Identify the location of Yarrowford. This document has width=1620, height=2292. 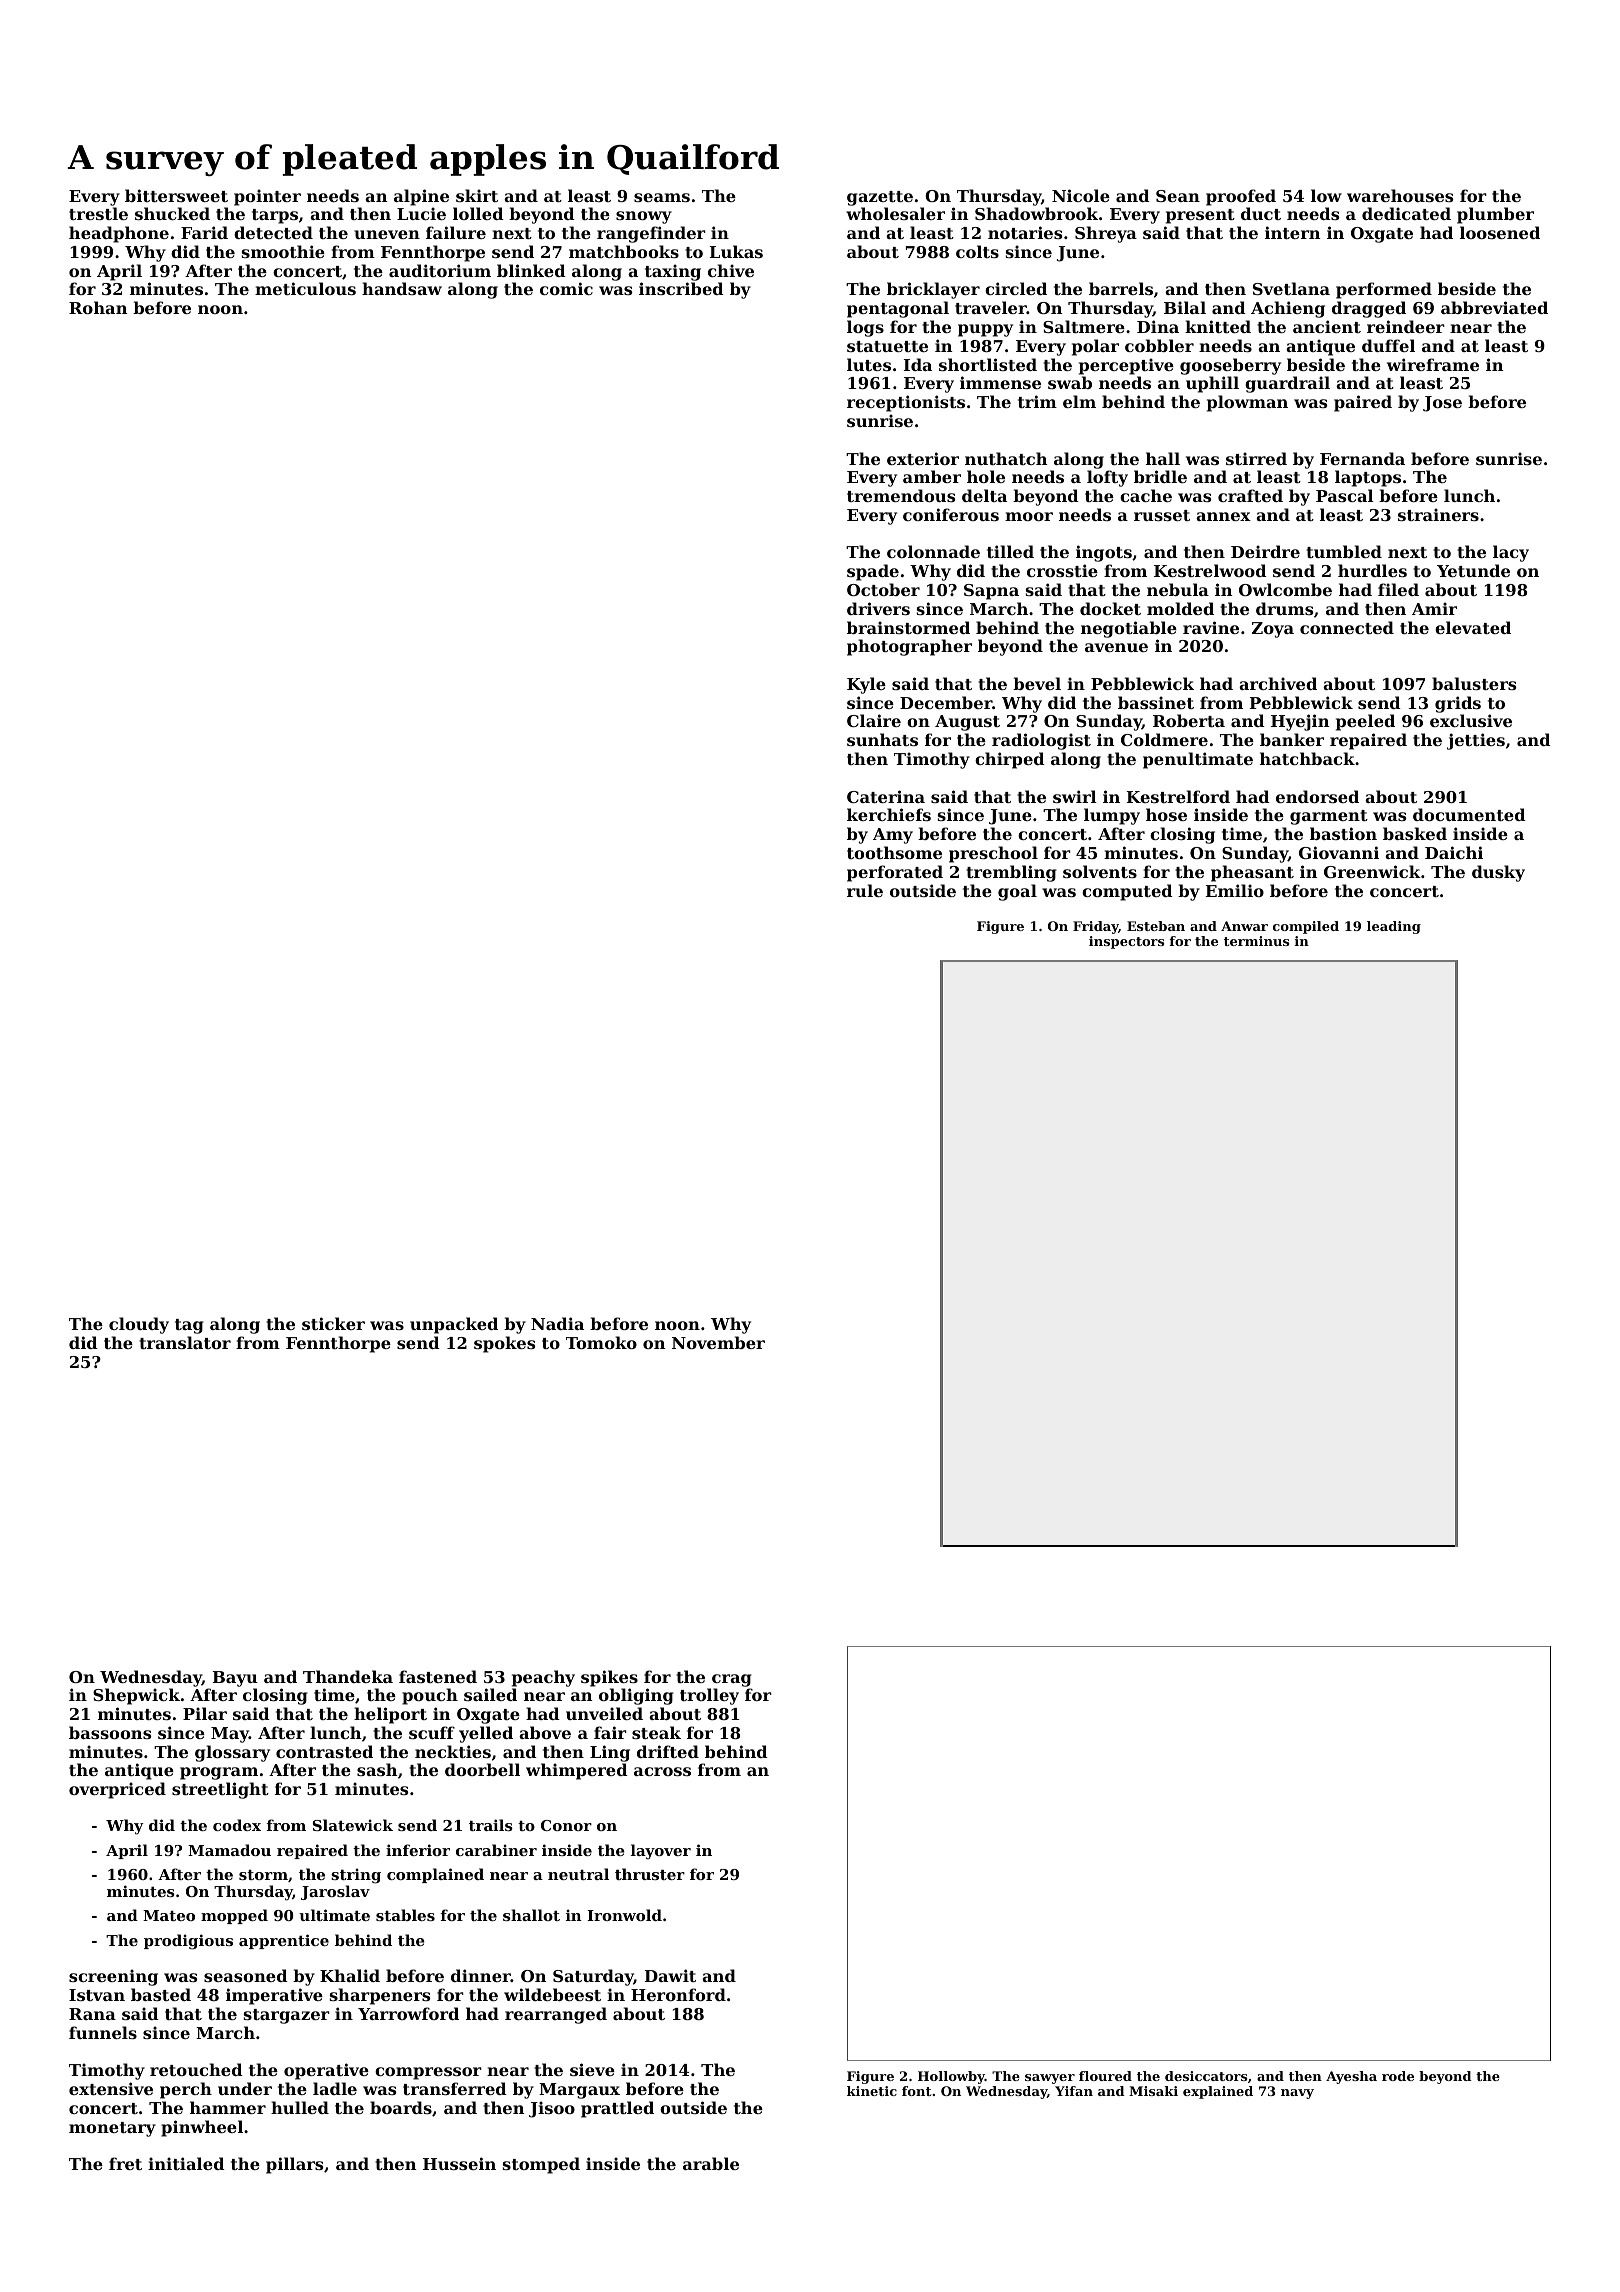
(408, 2013).
